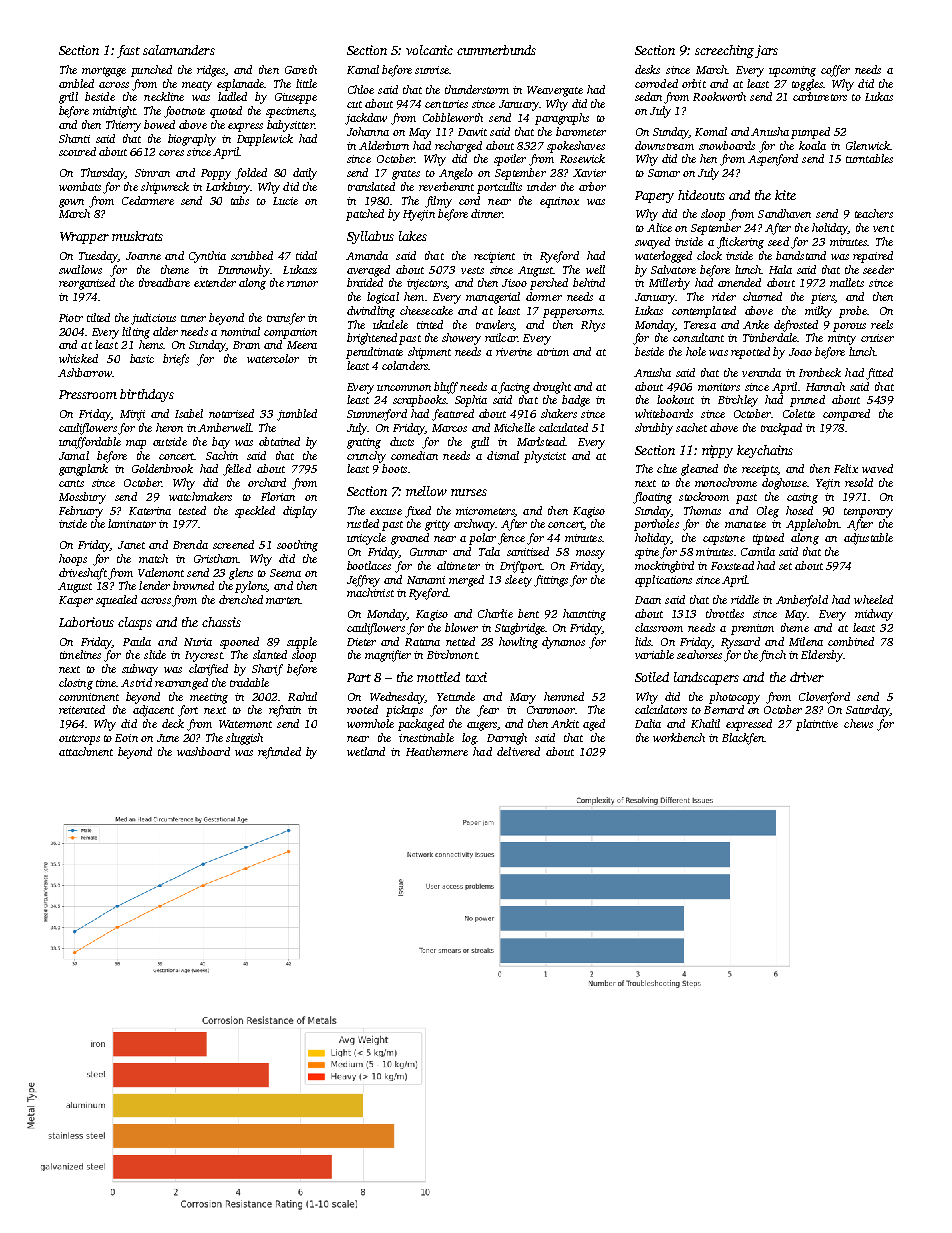 This image has height=1233, width=952. Describe the element at coordinates (74, 138) in the image. I see `Shanti` at that location.
